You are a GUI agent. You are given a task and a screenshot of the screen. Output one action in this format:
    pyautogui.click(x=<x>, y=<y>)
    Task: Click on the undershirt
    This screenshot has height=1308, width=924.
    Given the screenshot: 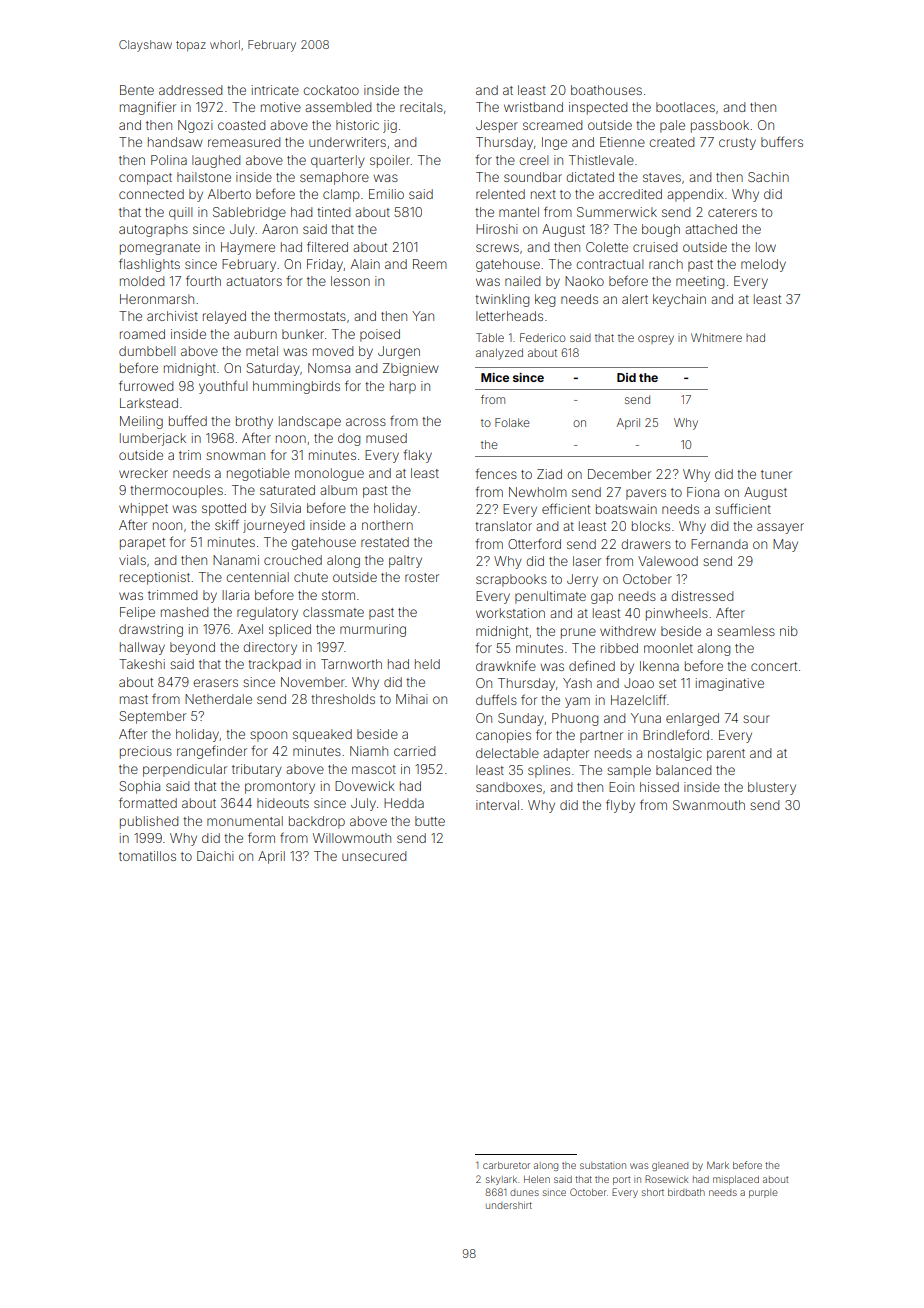 What is the action you would take?
    pyautogui.click(x=509, y=1205)
